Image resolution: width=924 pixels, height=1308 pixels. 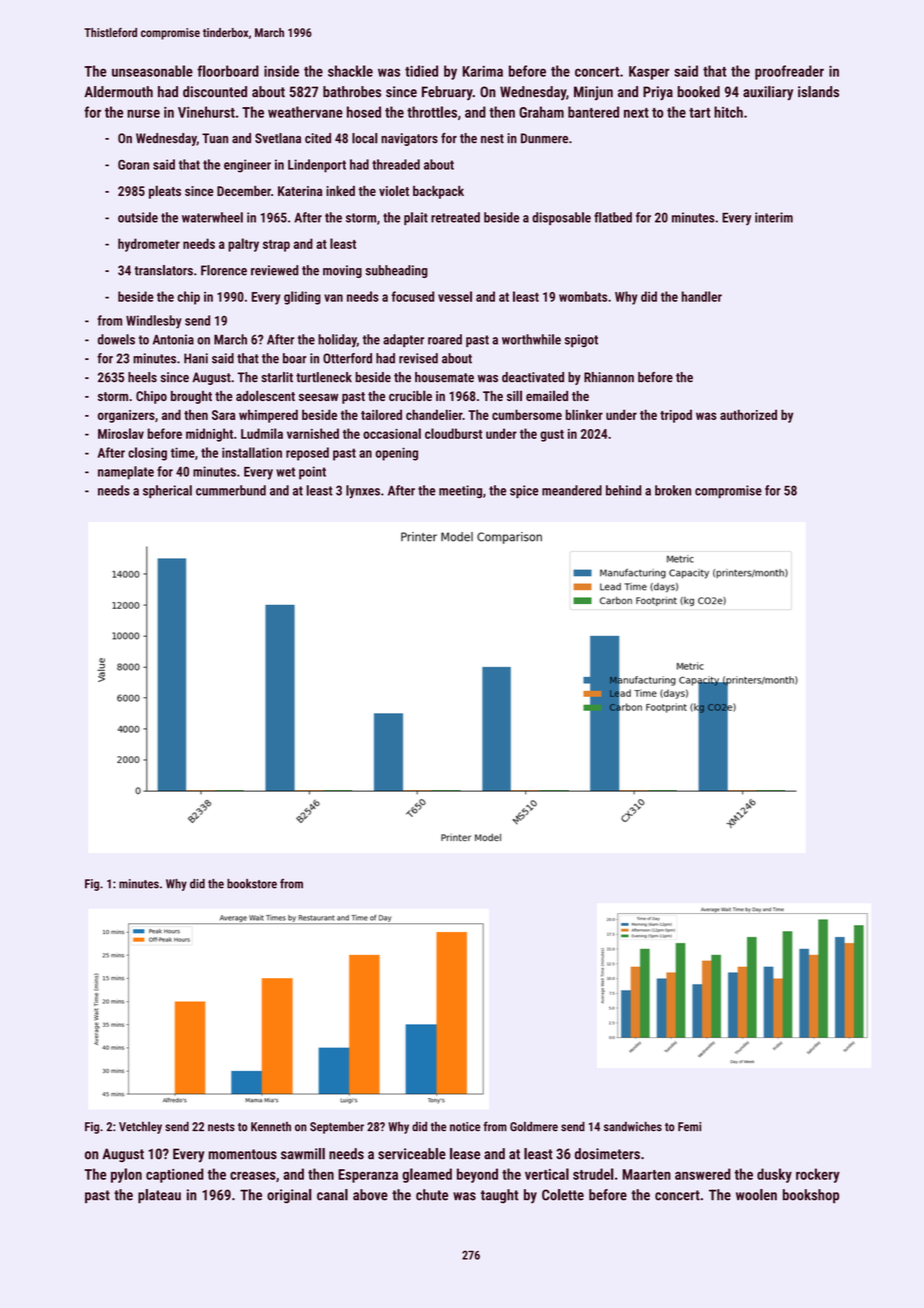 What do you see at coordinates (673, 490) in the screenshot?
I see `broken` at bounding box center [673, 490].
